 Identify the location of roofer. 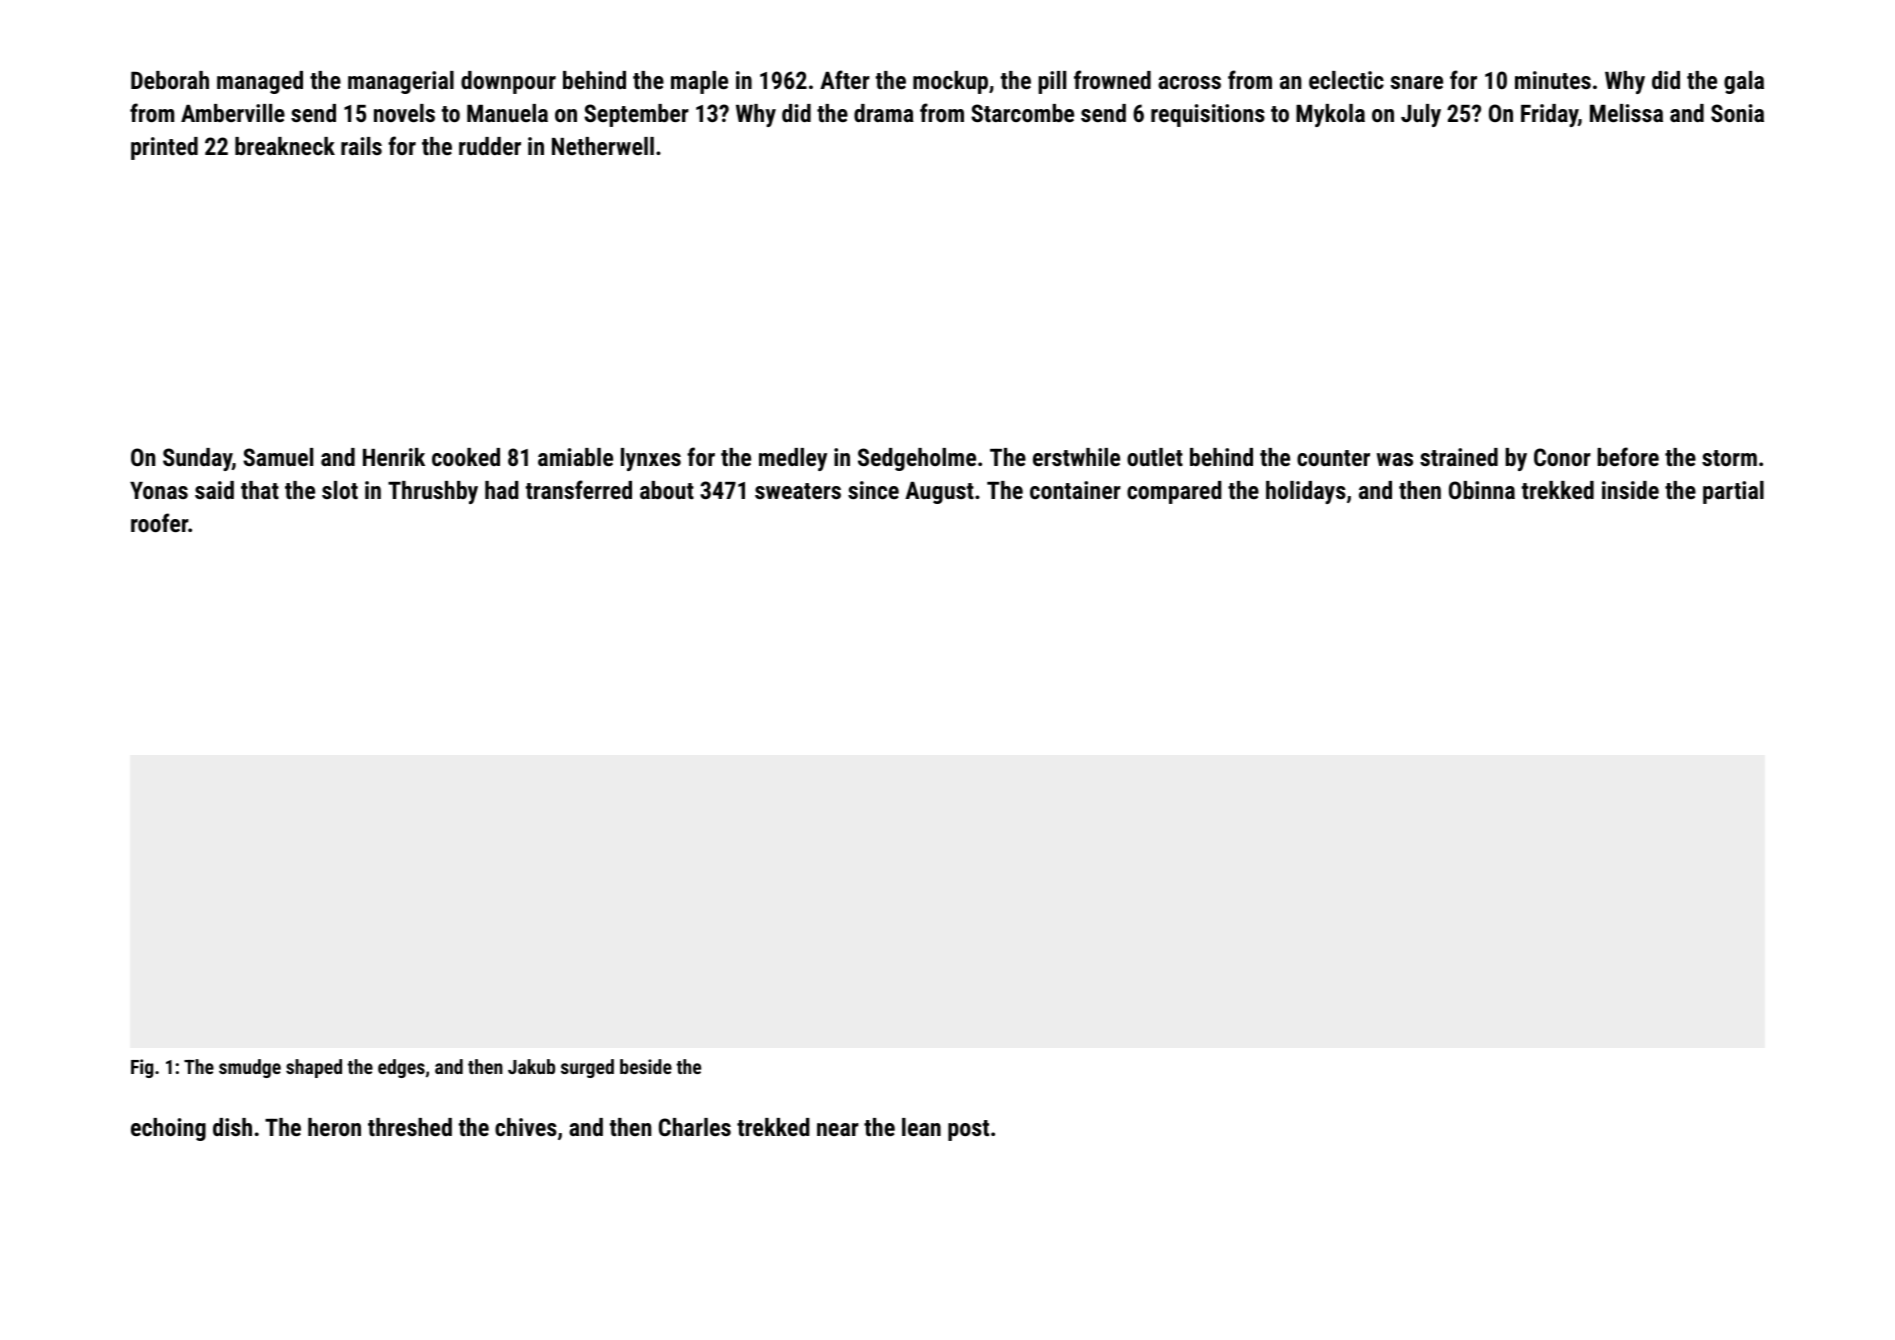
(159, 522).
